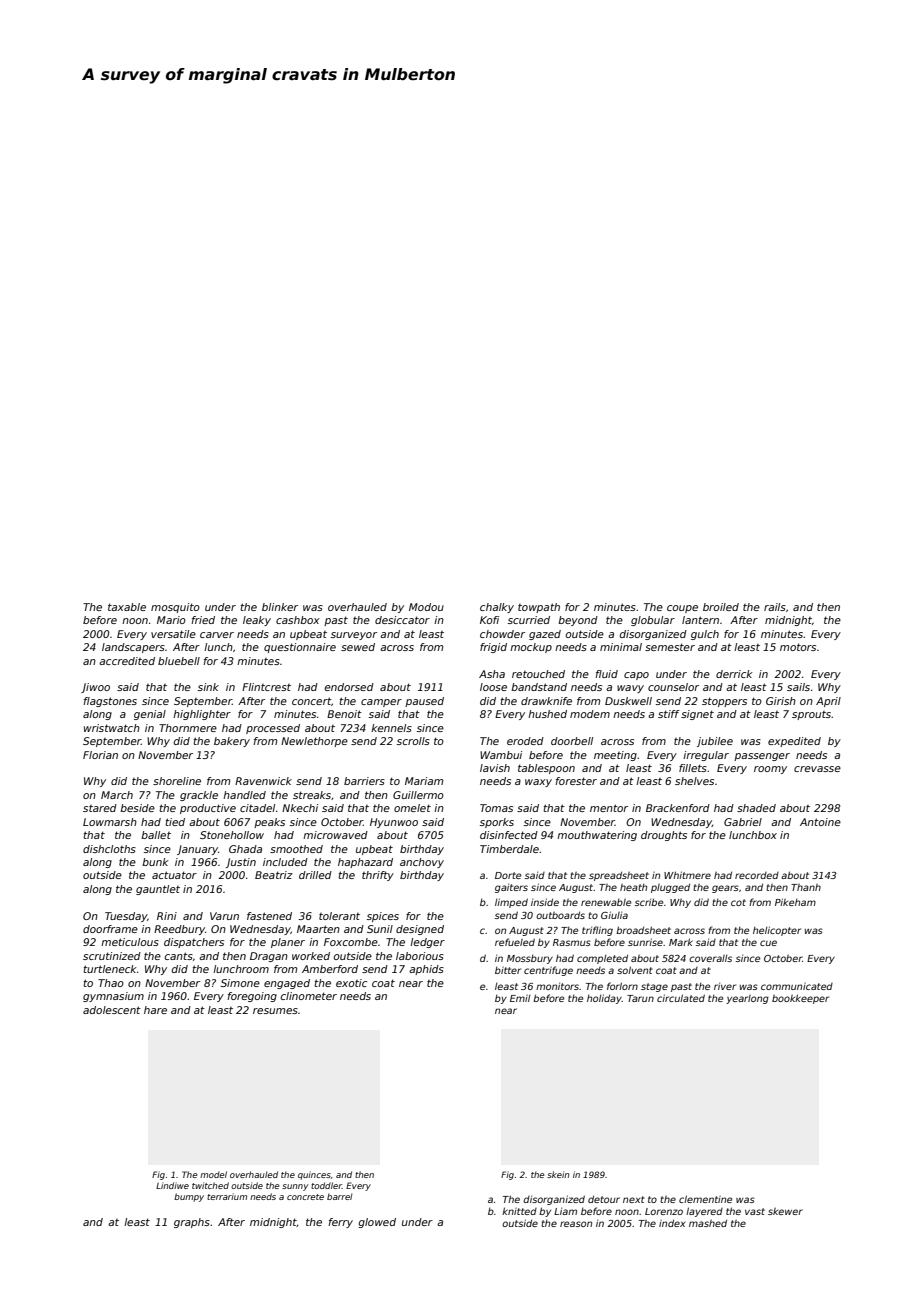  Describe the element at coordinates (422, 863) in the document. I see `anchovy` at that location.
